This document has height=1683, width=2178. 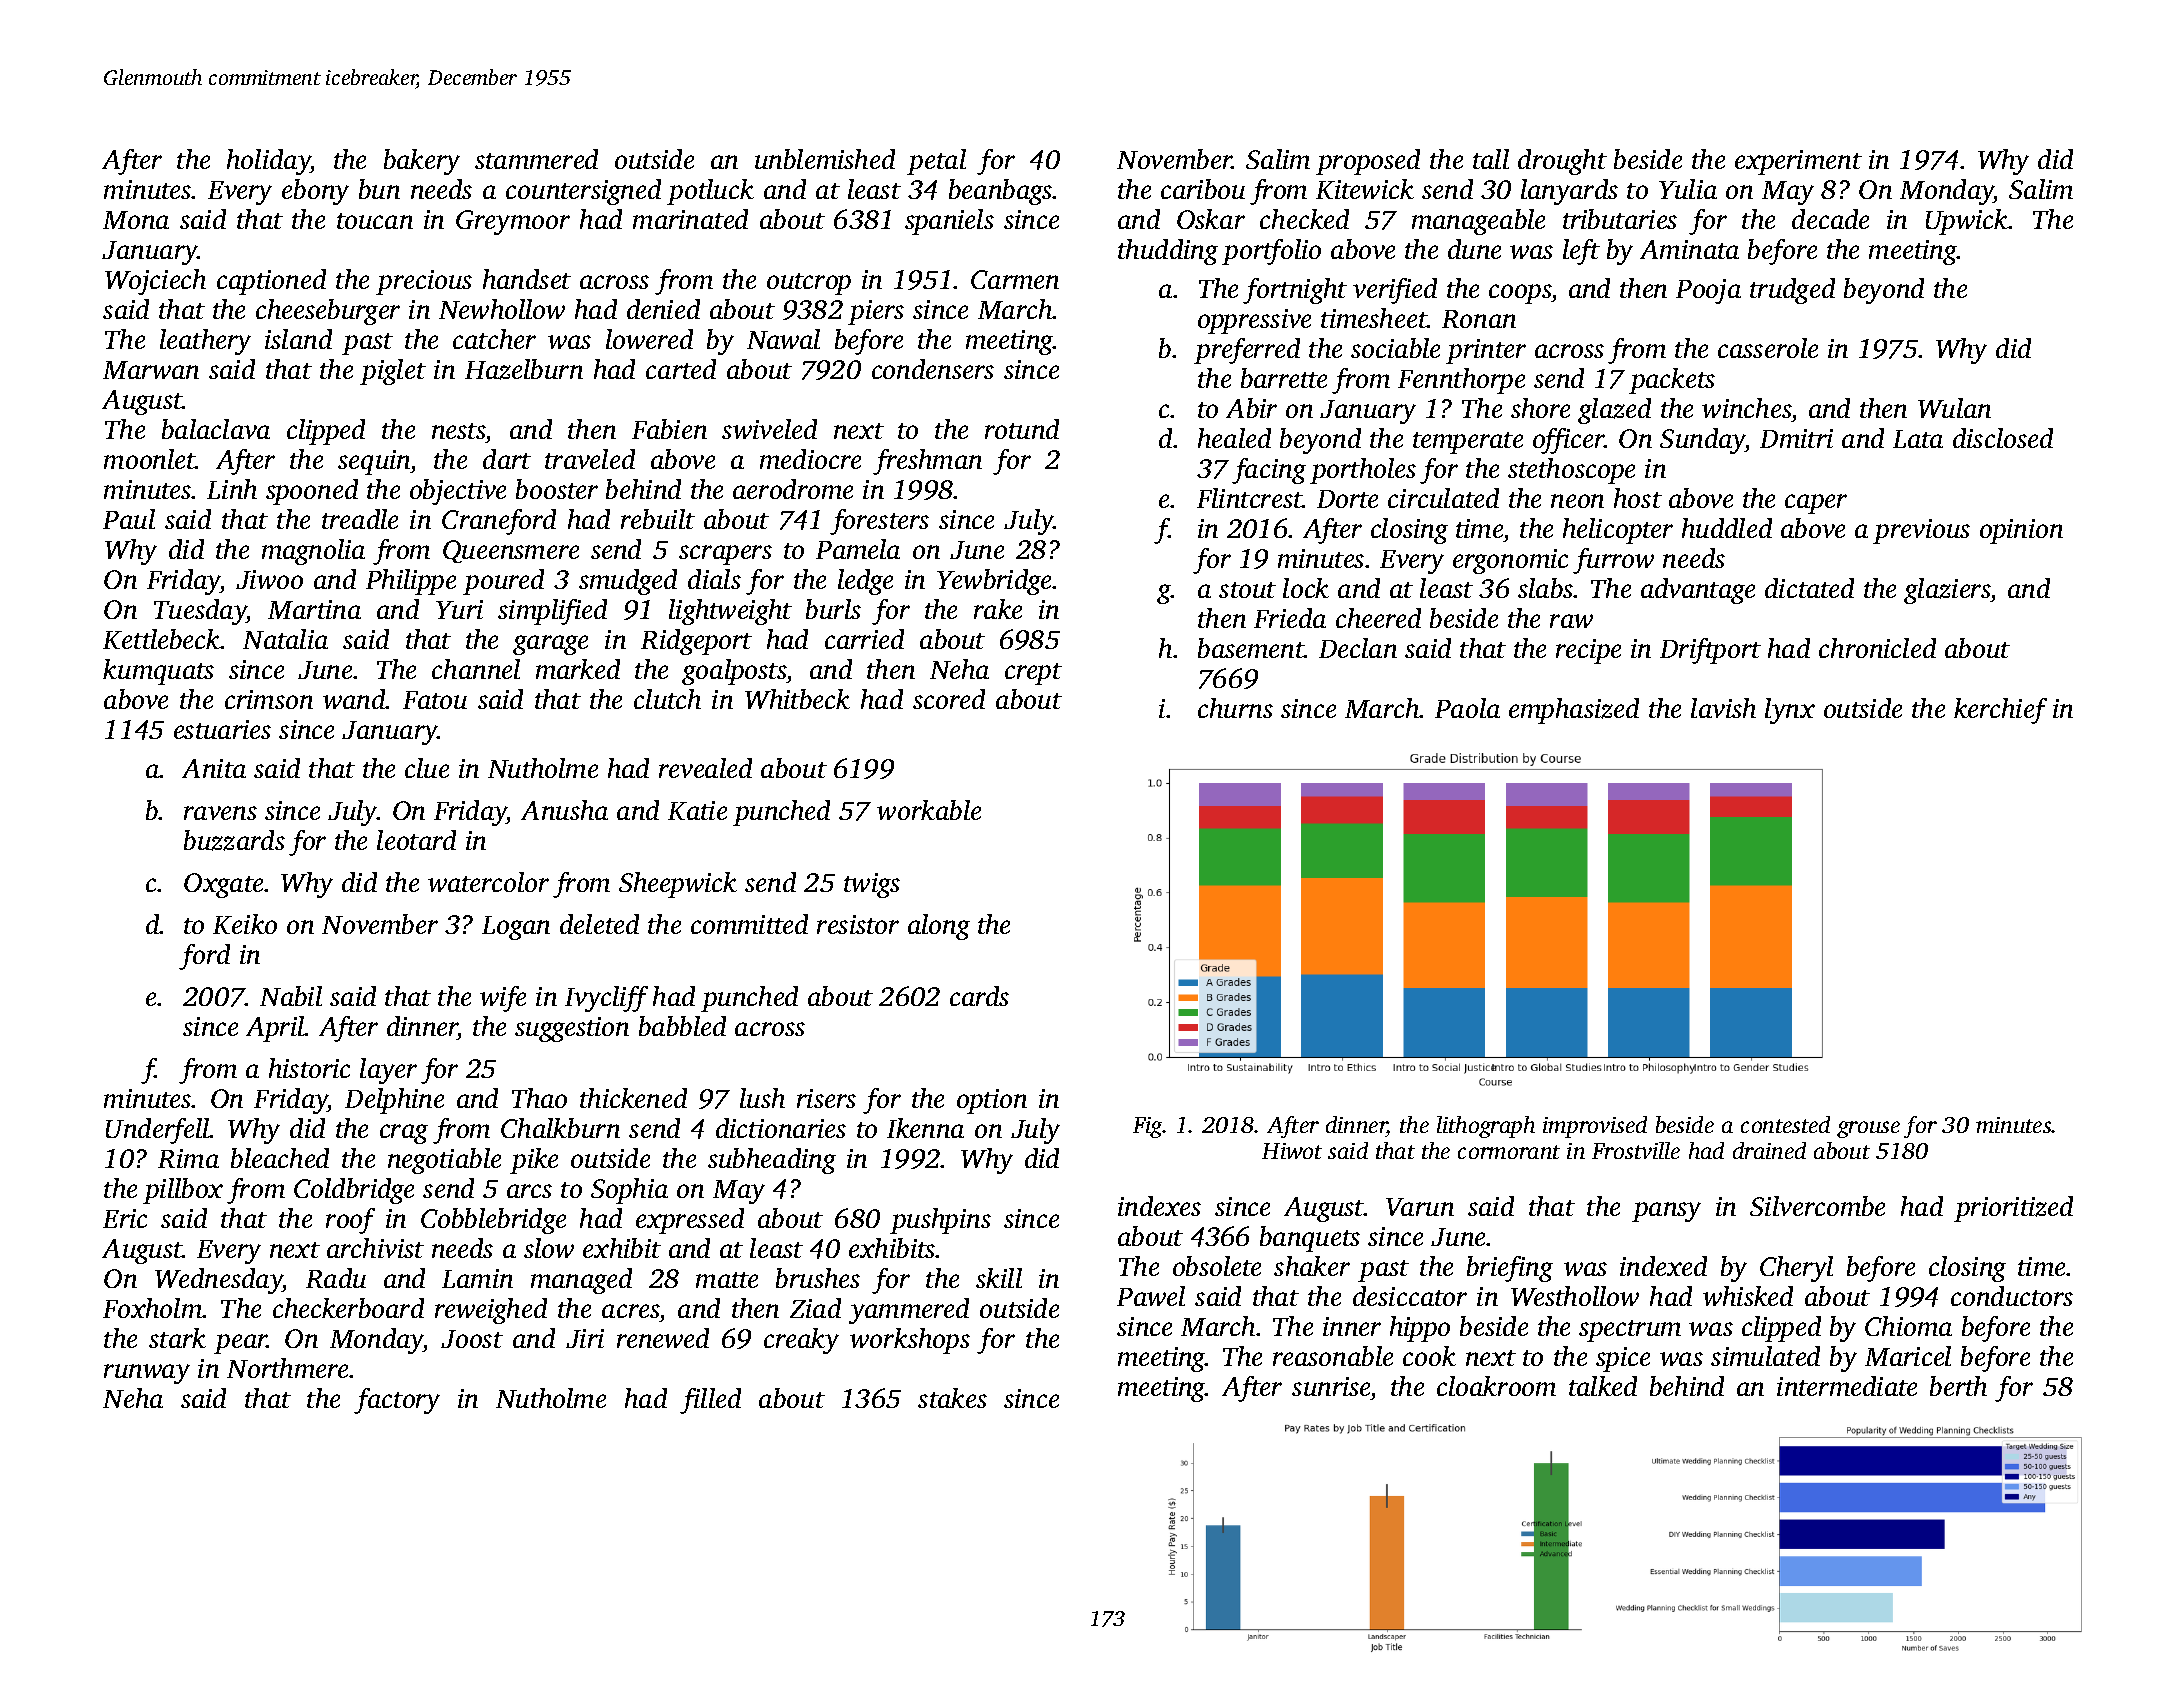 I want to click on Wulan, so click(x=1954, y=408).
